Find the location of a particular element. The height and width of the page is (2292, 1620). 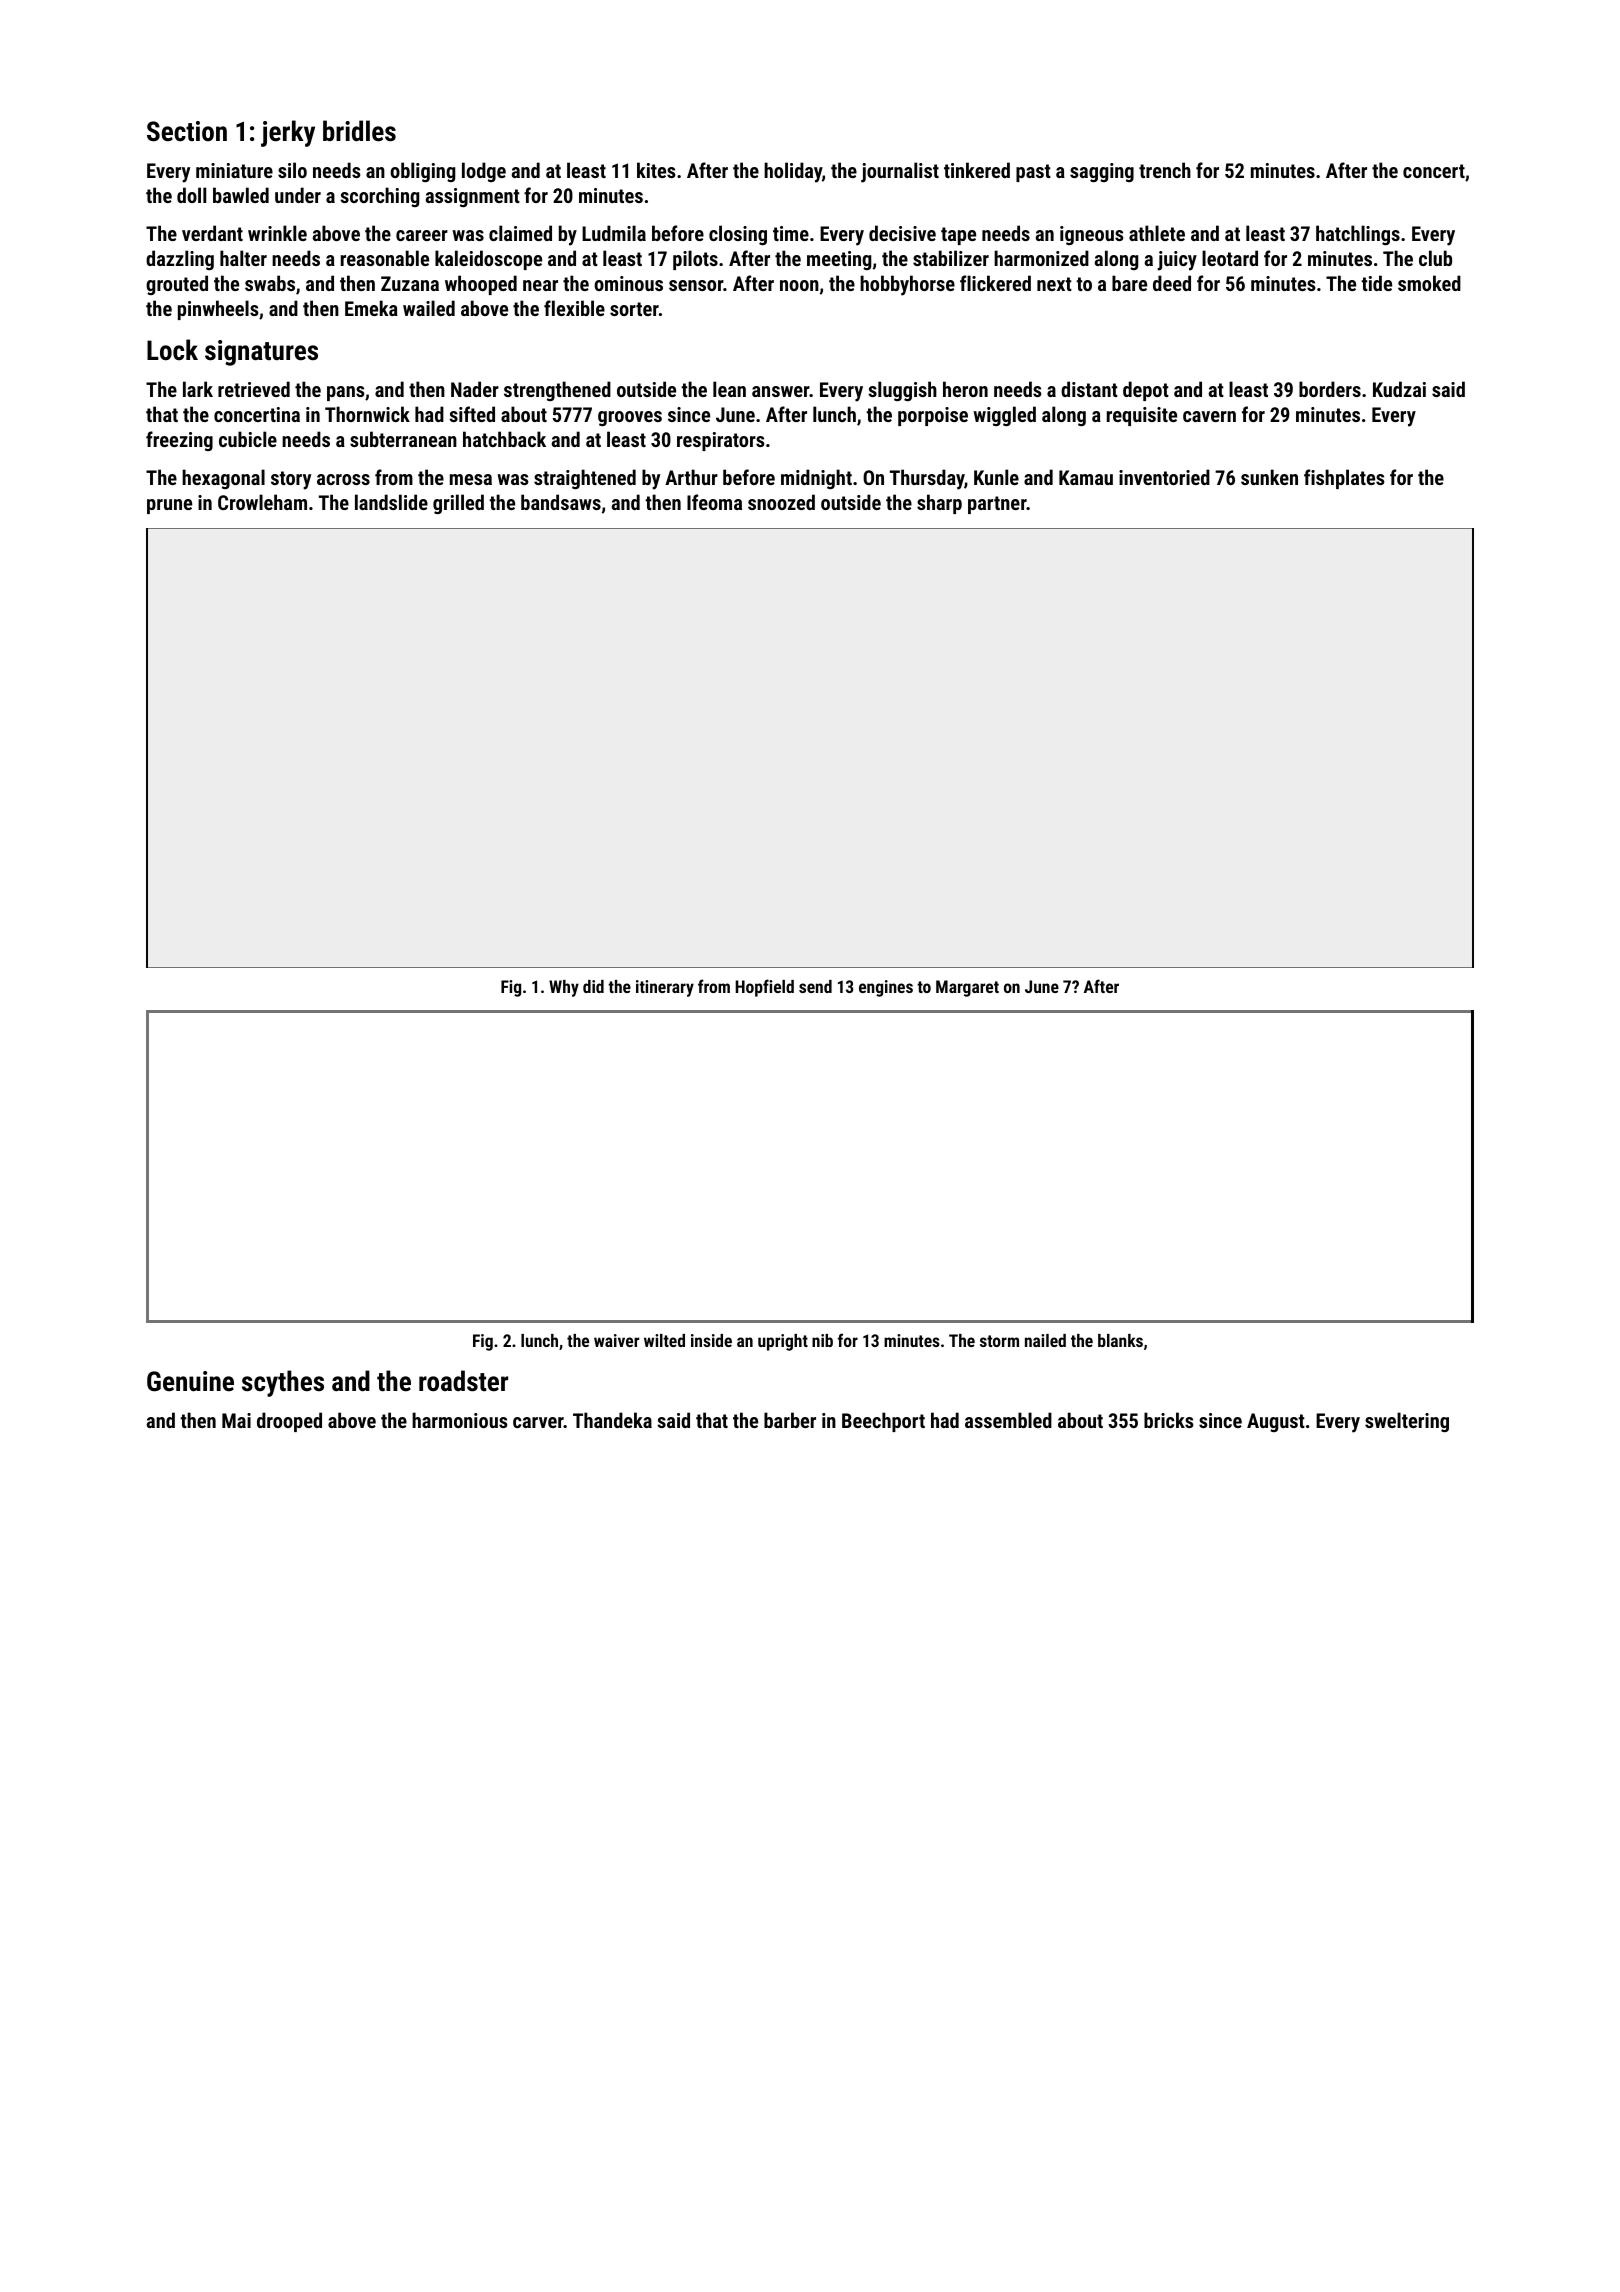

Section is located at coordinates (187, 131).
